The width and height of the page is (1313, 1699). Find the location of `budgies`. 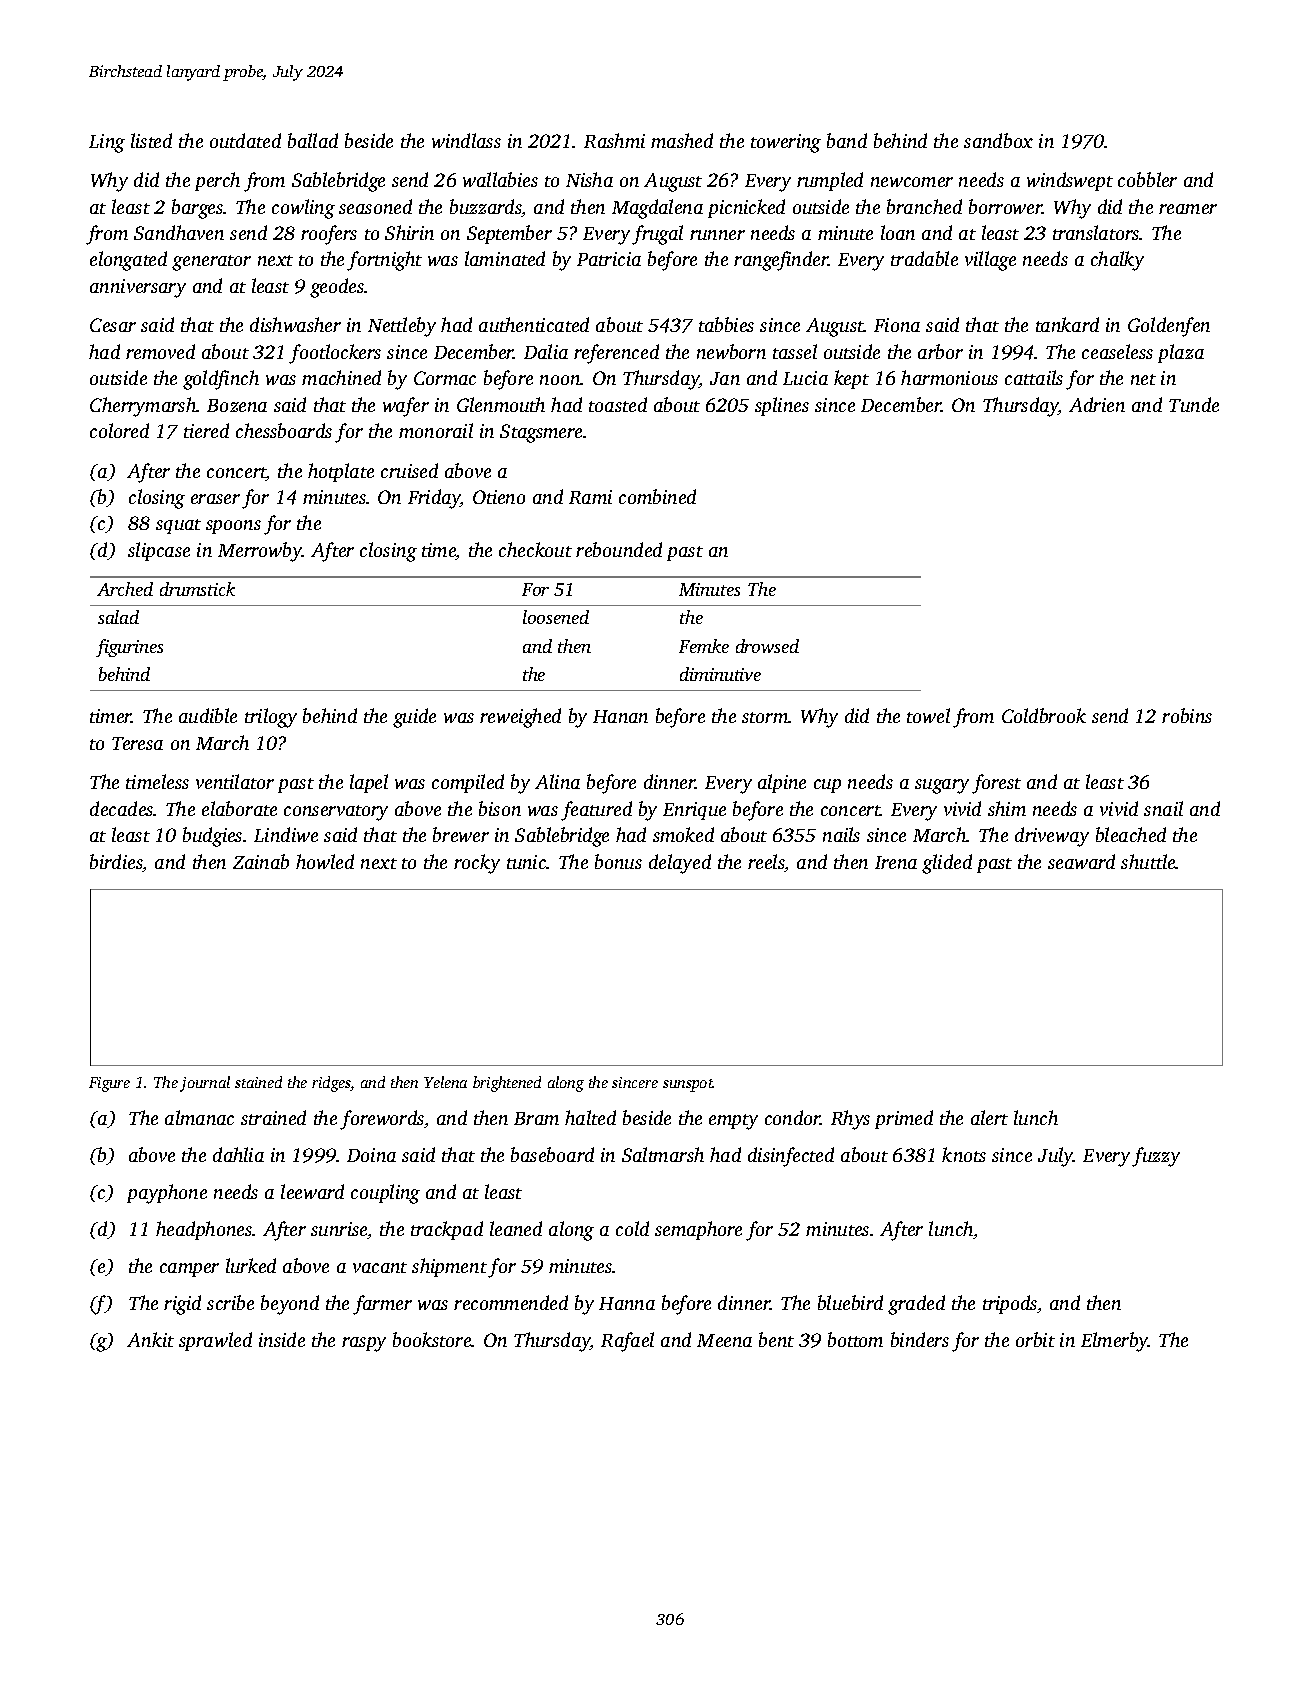

budgies is located at coordinates (212, 837).
